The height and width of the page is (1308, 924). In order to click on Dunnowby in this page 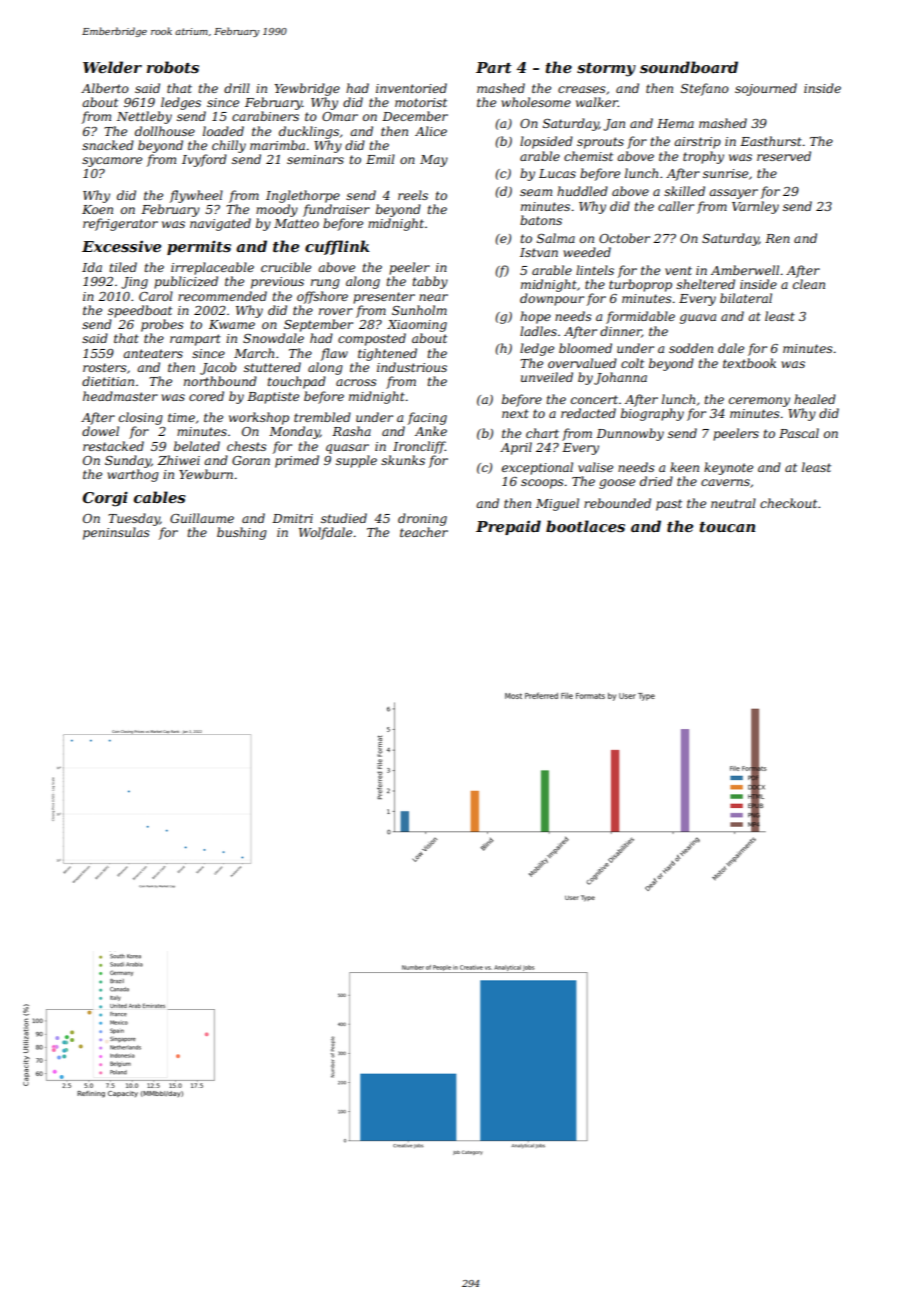, I will do `click(630, 434)`.
